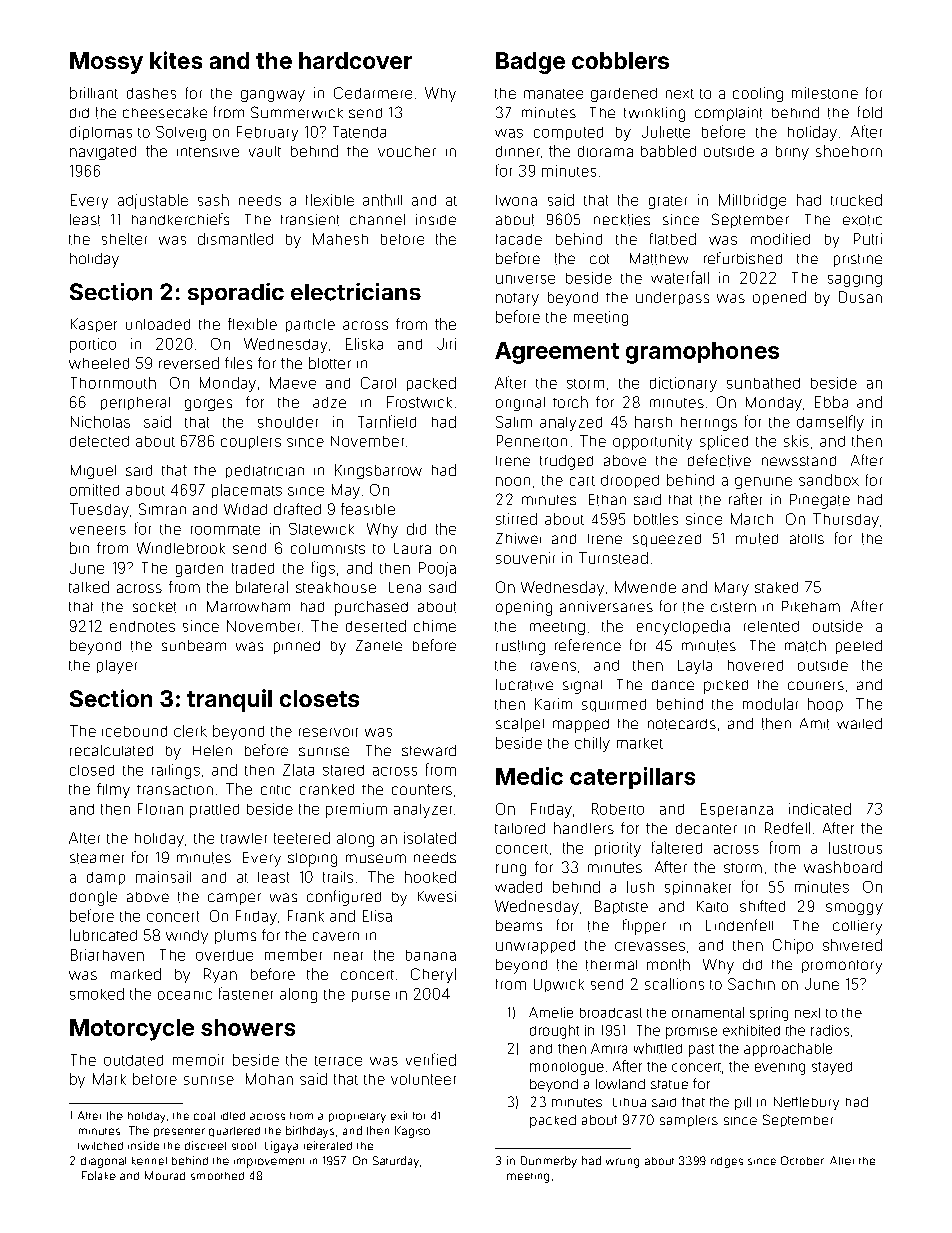  Describe the element at coordinates (553, 94) in the page. I see `manatee` at that location.
